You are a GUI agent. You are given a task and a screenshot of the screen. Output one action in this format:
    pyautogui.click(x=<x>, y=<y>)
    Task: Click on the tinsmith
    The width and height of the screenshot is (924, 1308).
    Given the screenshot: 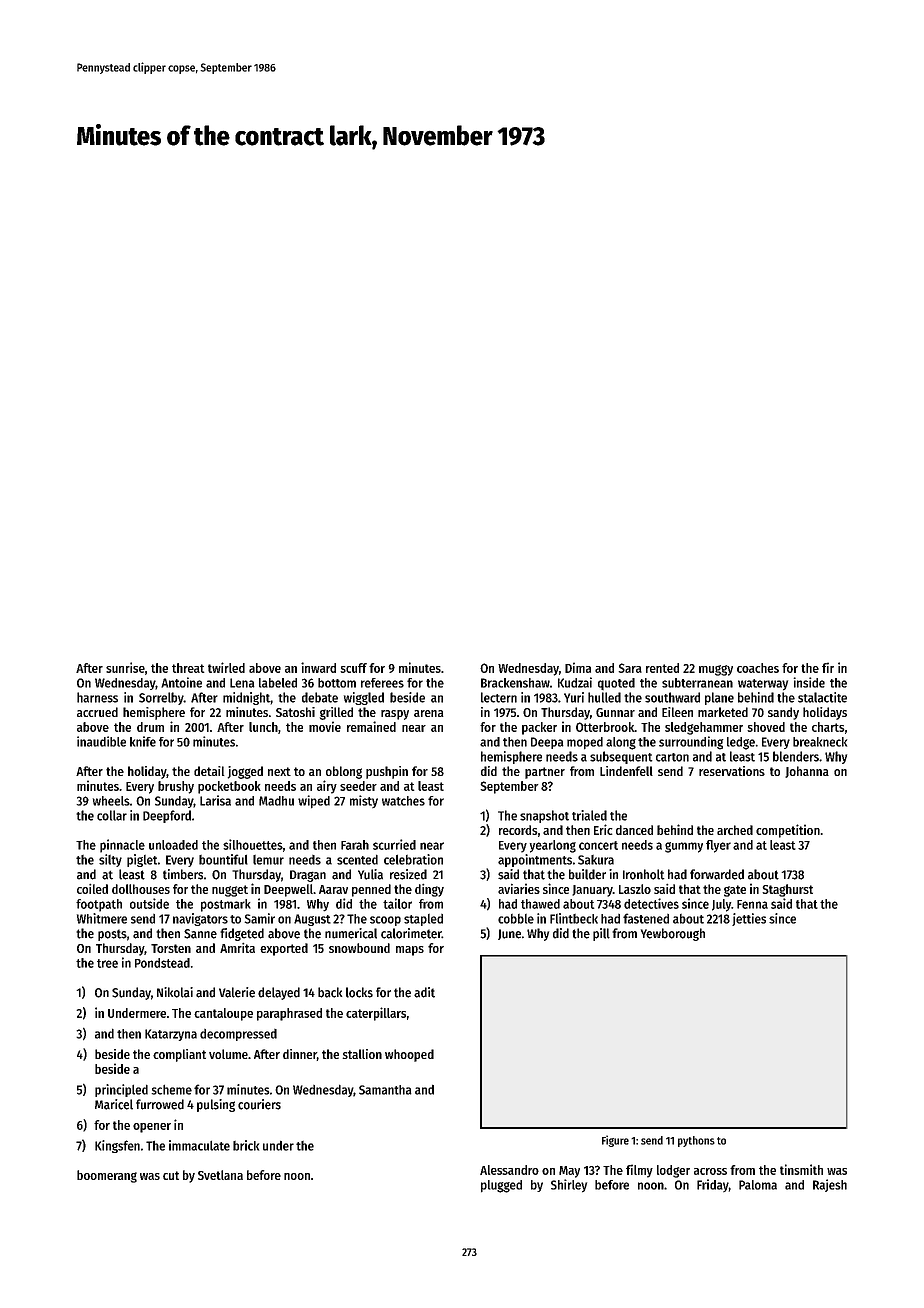 What is the action you would take?
    pyautogui.click(x=801, y=1169)
